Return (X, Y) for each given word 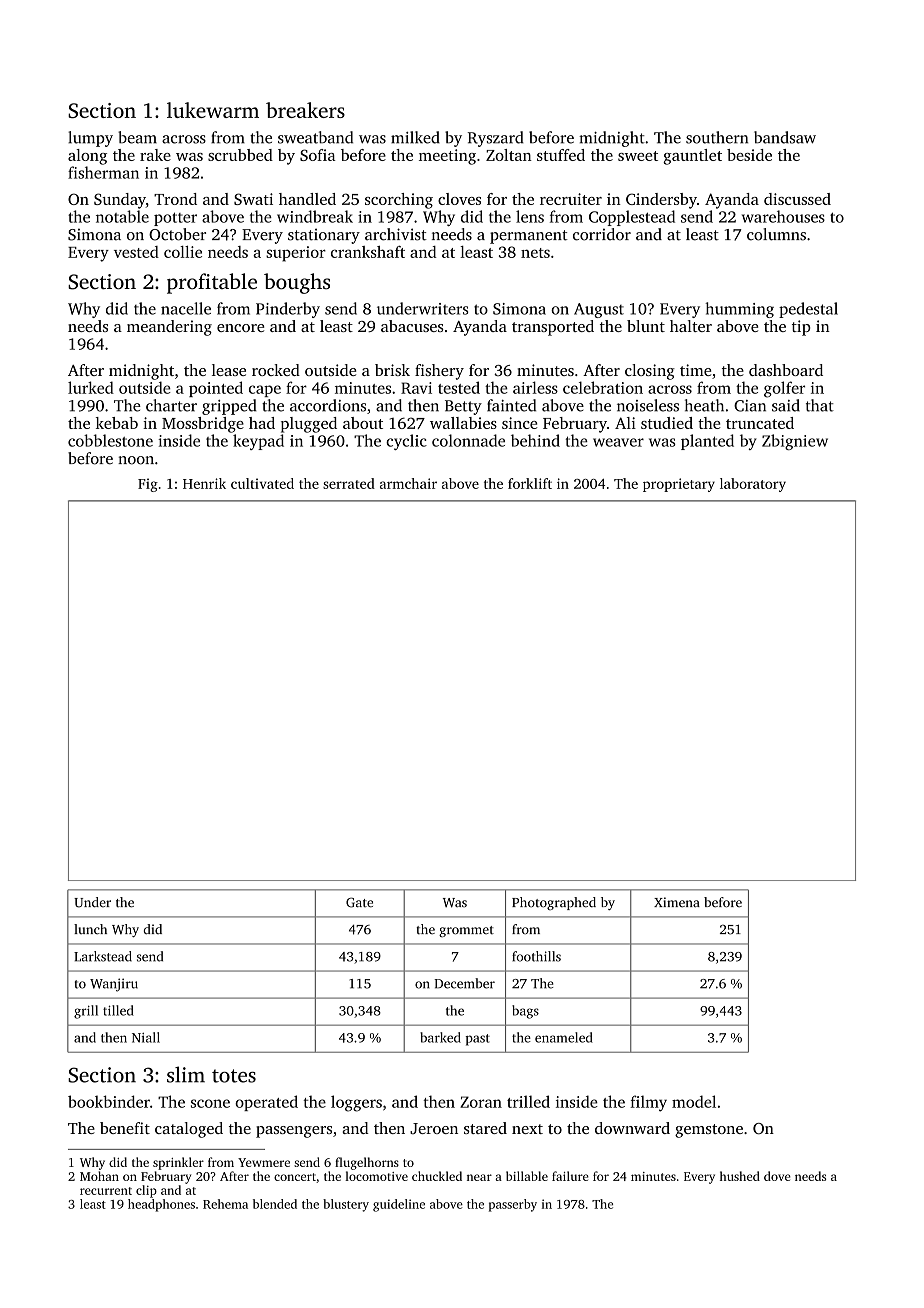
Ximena (677, 902)
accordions (328, 405)
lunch (90, 929)
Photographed (554, 903)
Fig (148, 485)
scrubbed (240, 155)
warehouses (783, 216)
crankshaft (368, 252)
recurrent (106, 1191)
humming (739, 310)
